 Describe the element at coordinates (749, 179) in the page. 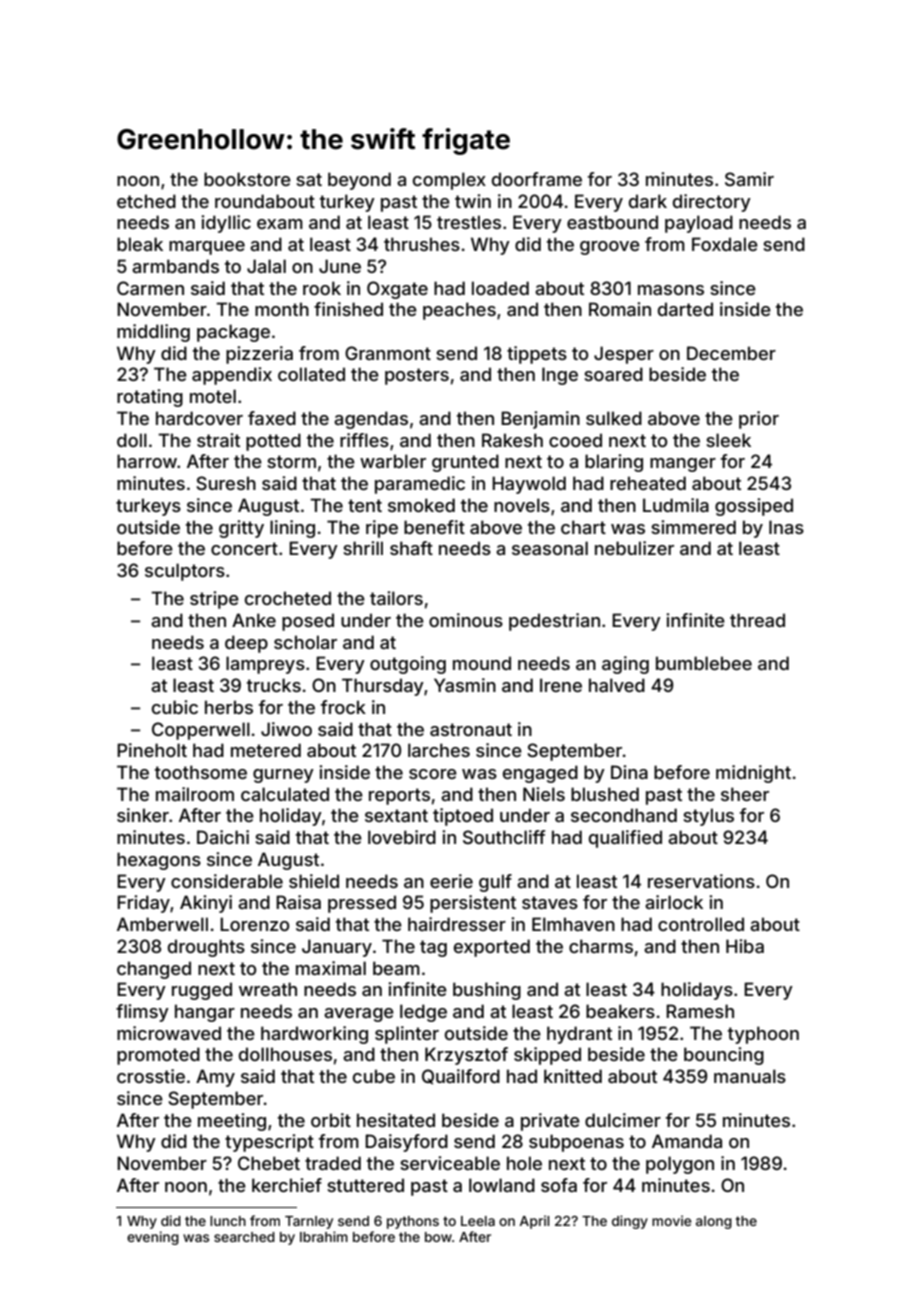

I see `Samir` at that location.
